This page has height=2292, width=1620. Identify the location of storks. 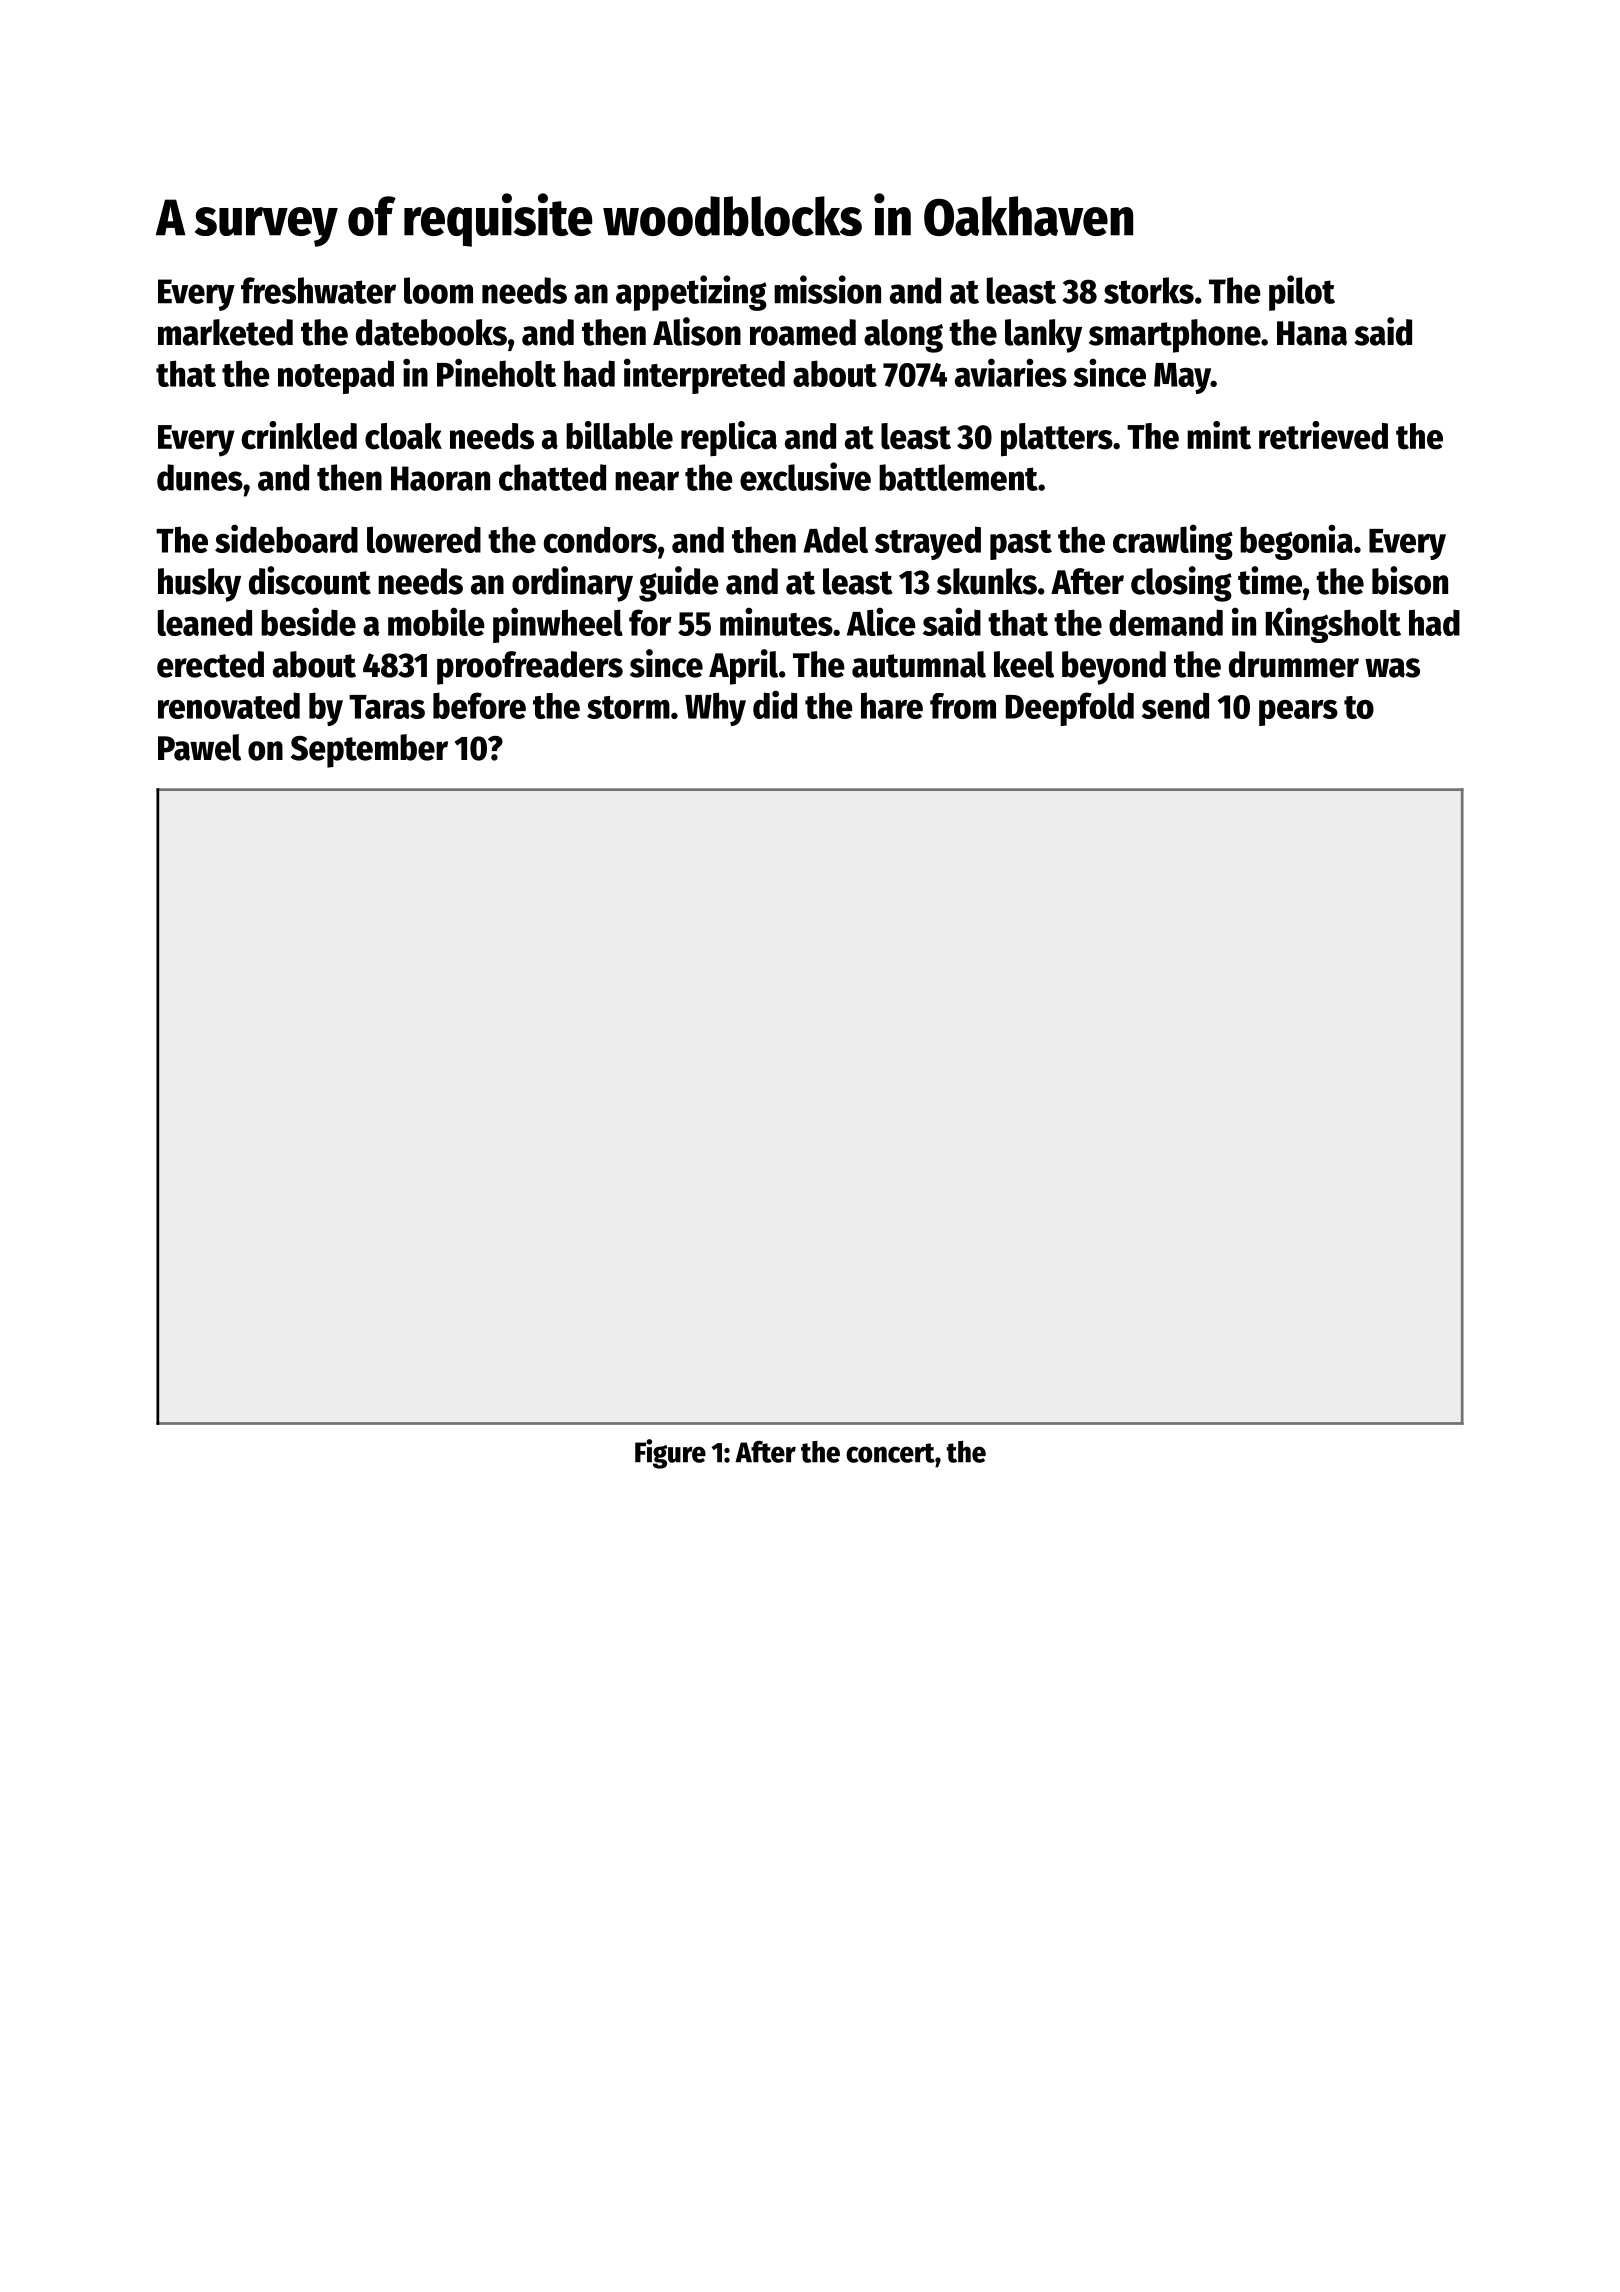
(1149, 290).
